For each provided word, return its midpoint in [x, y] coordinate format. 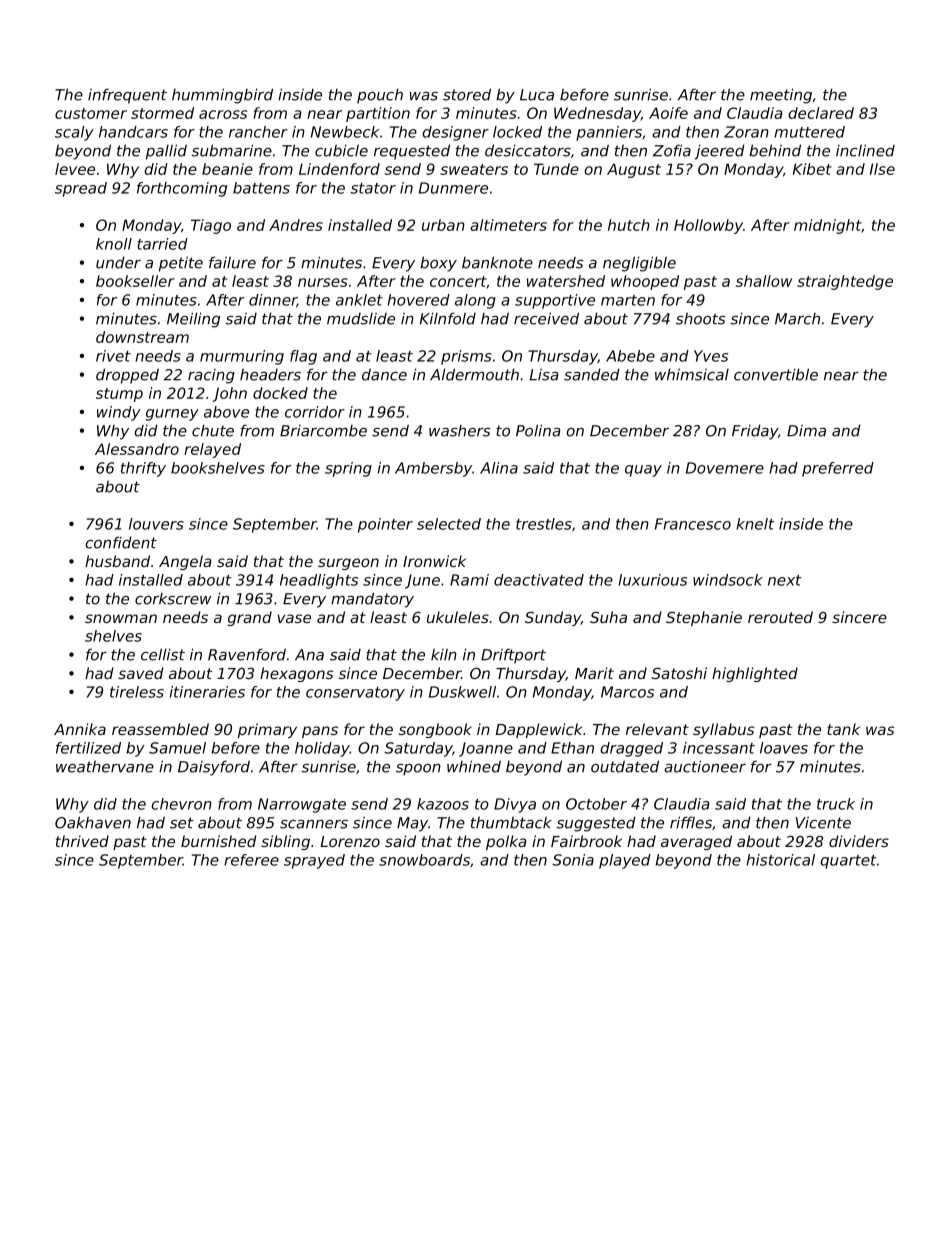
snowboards [424, 860]
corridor [315, 412]
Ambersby [433, 469]
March [797, 319]
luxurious [652, 580]
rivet [113, 356]
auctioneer [705, 766]
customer [91, 113]
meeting [781, 96]
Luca [537, 95]
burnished [219, 841]
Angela [185, 562]
